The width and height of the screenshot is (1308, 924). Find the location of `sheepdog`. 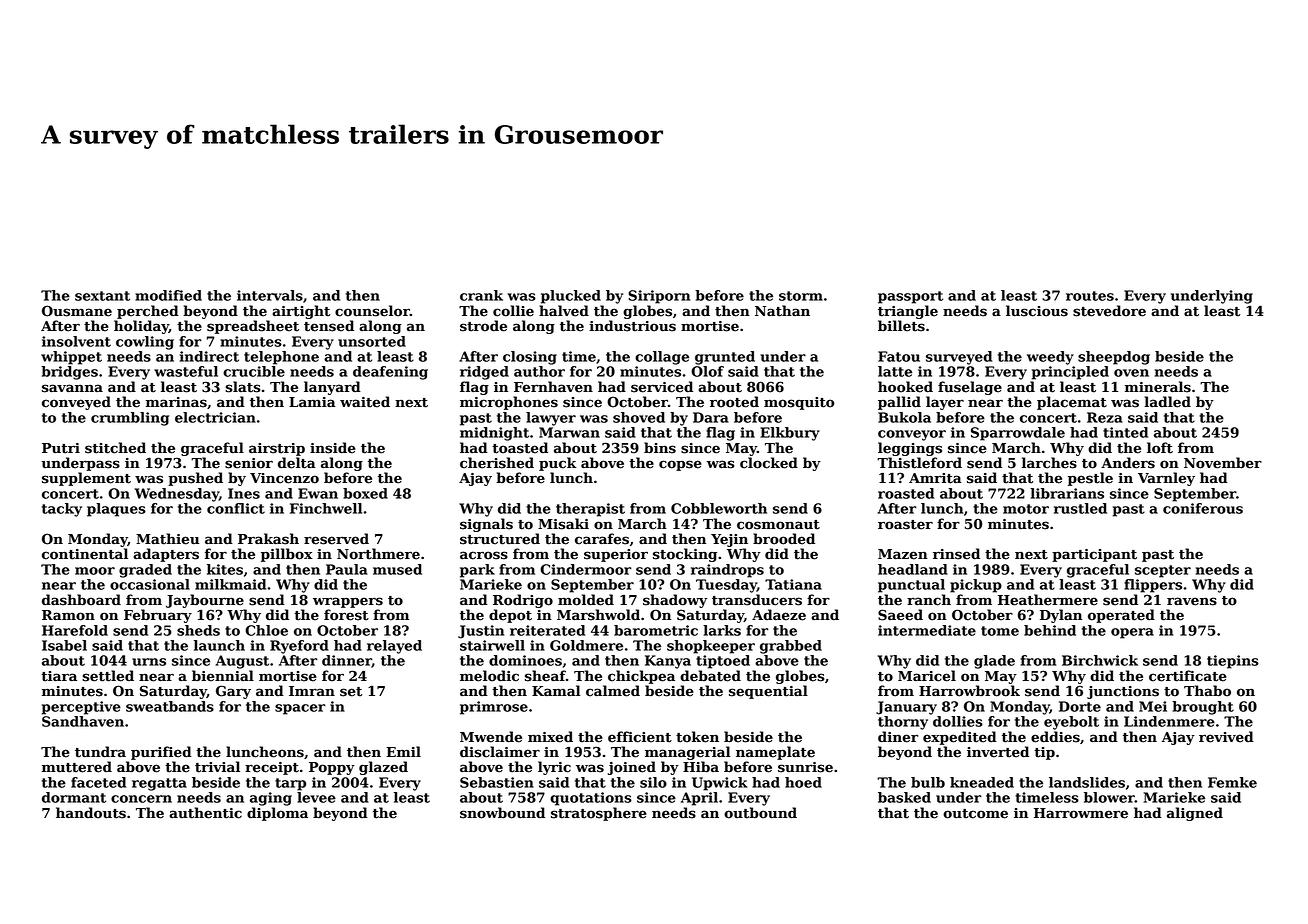

sheepdog is located at coordinates (1114, 358).
